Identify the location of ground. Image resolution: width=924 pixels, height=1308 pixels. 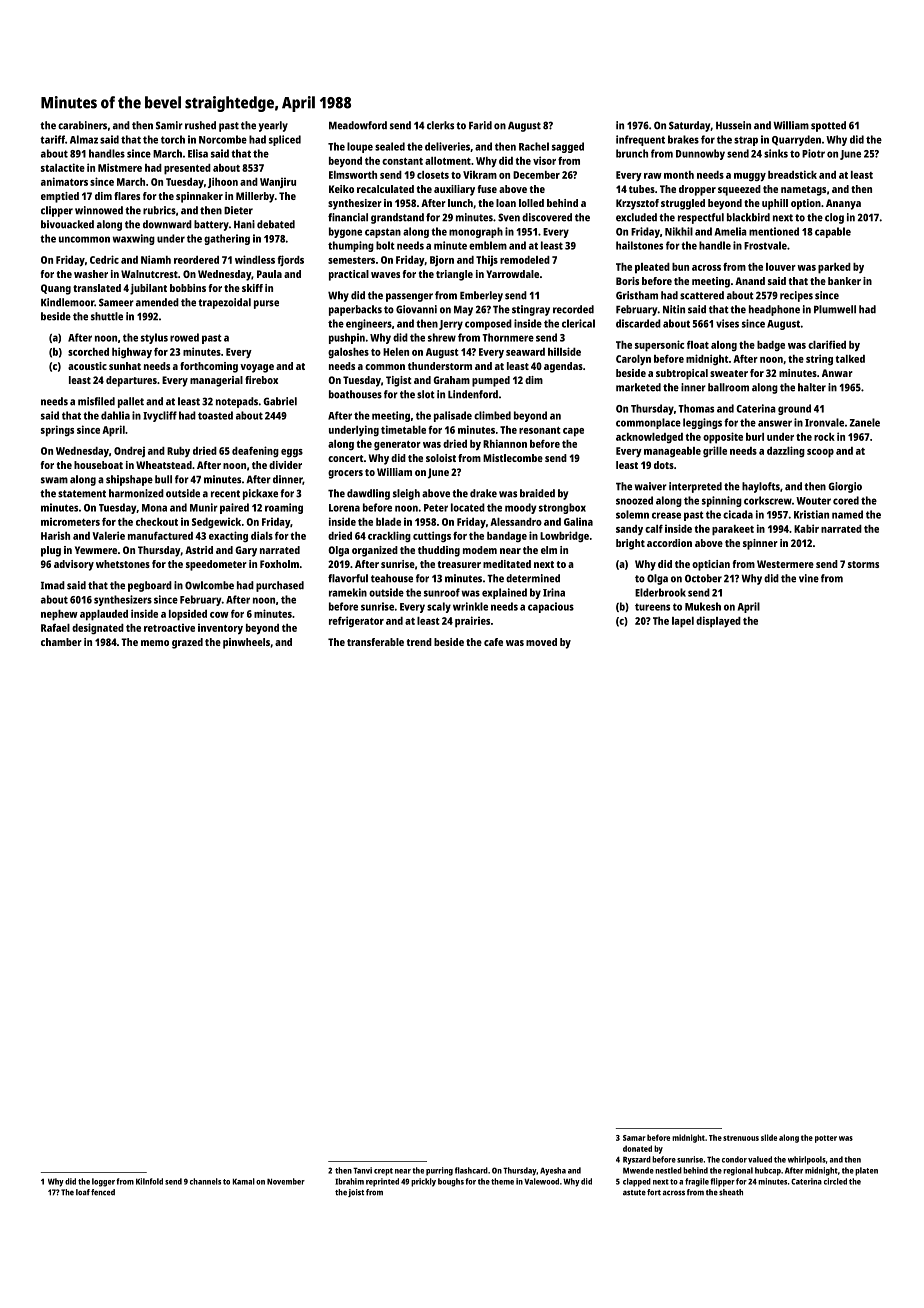
(794, 409).
